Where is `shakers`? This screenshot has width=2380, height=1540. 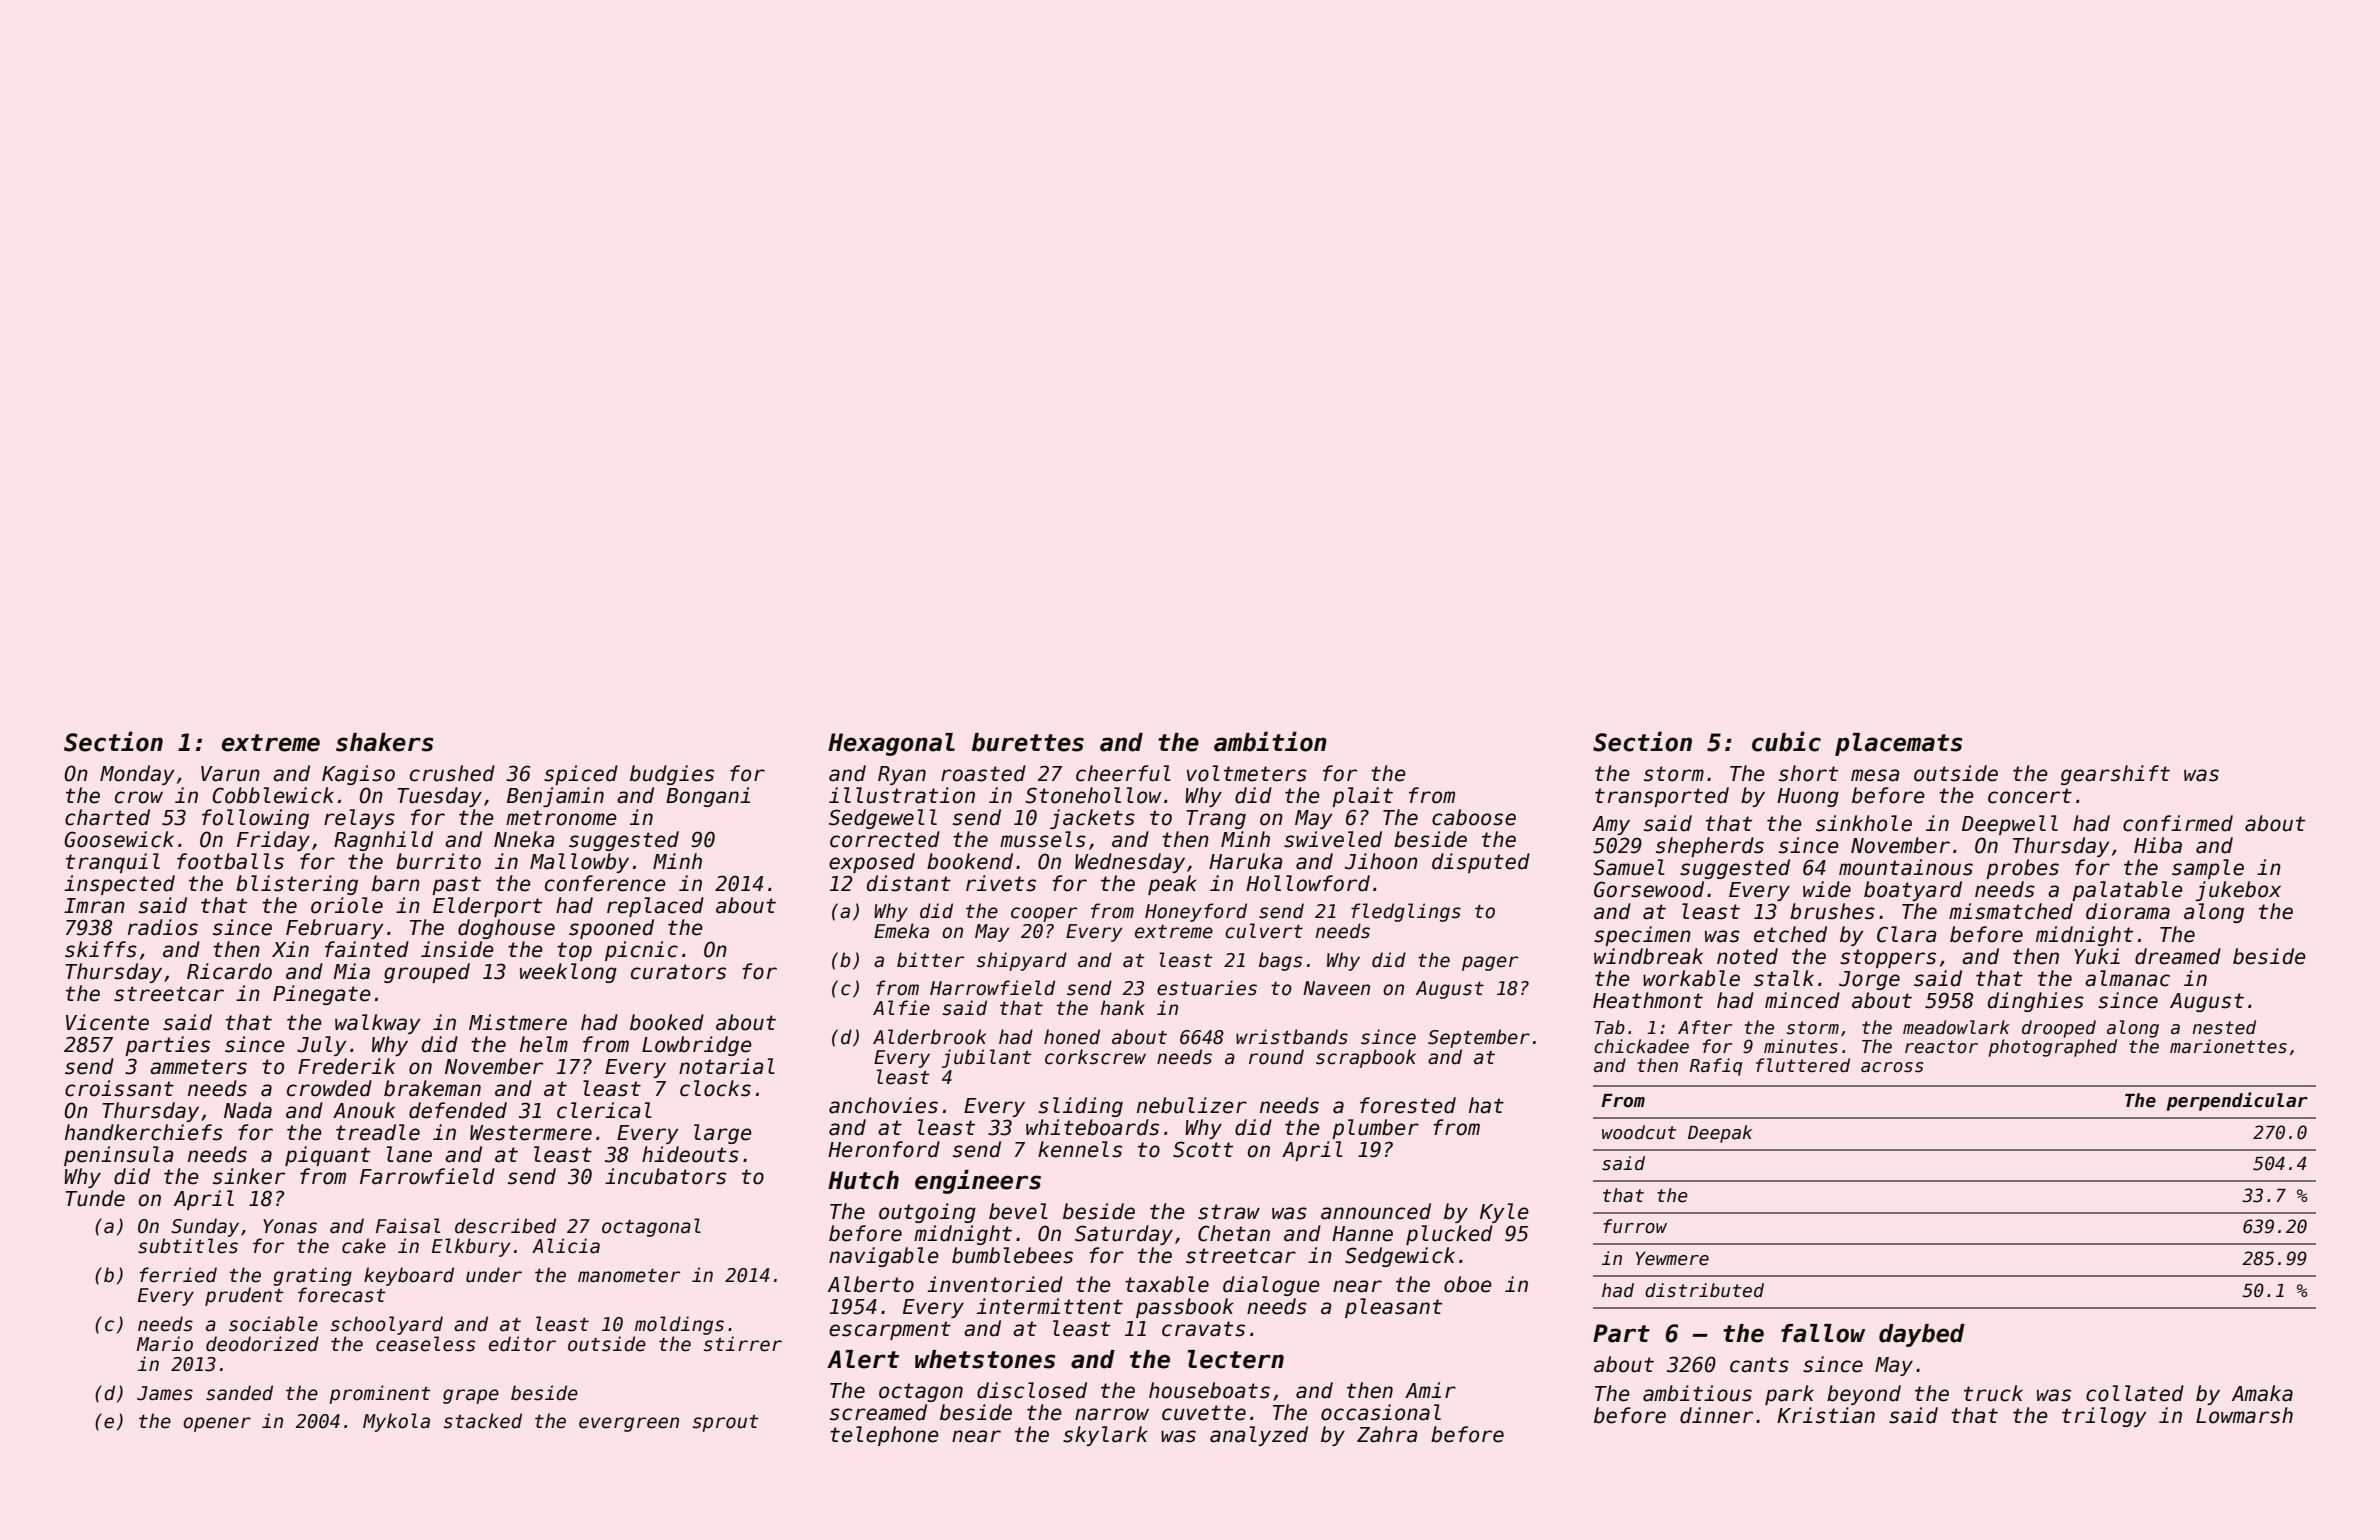 shakers is located at coordinates (384, 742).
